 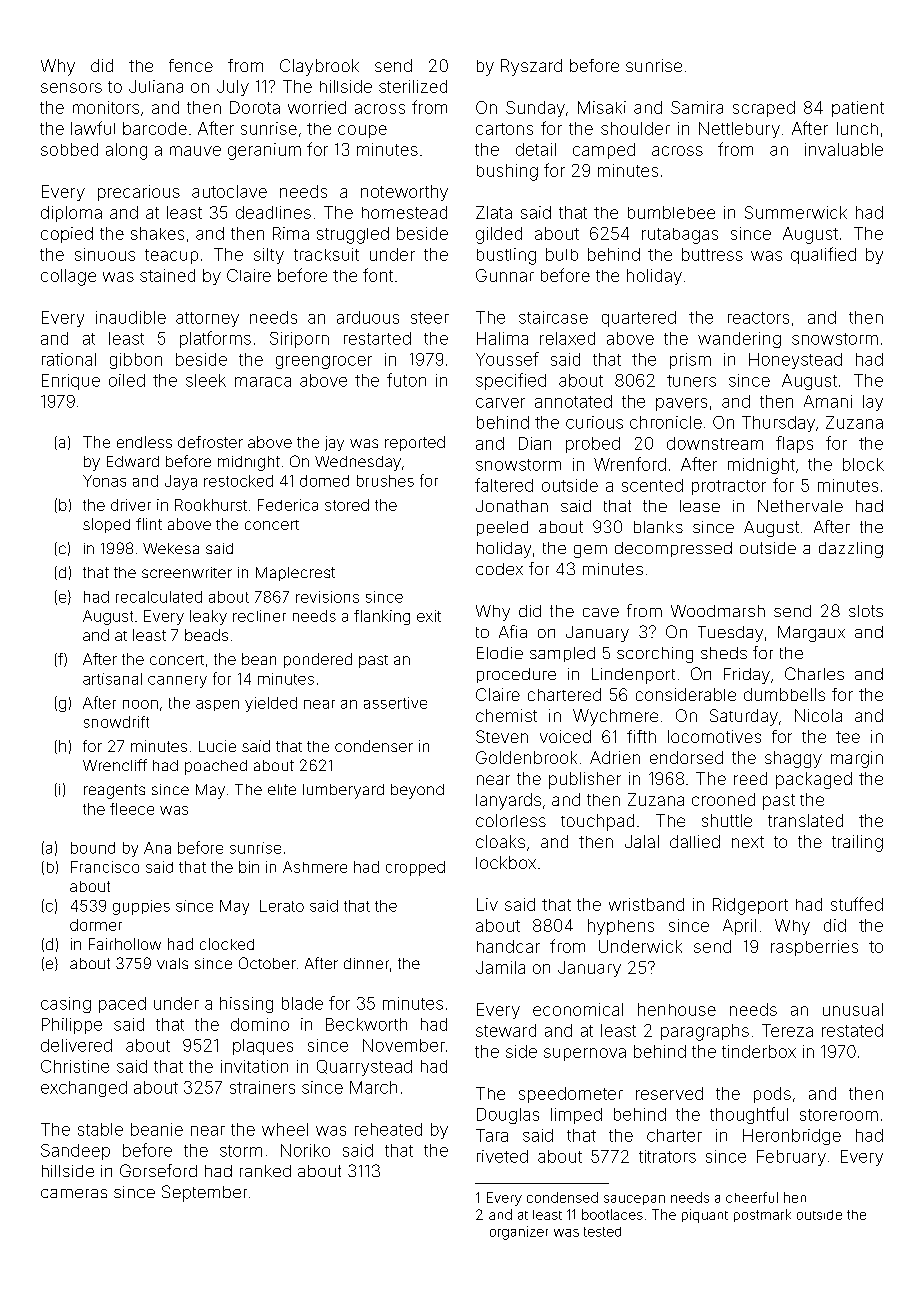 What do you see at coordinates (506, 1030) in the page?
I see `steward` at bounding box center [506, 1030].
